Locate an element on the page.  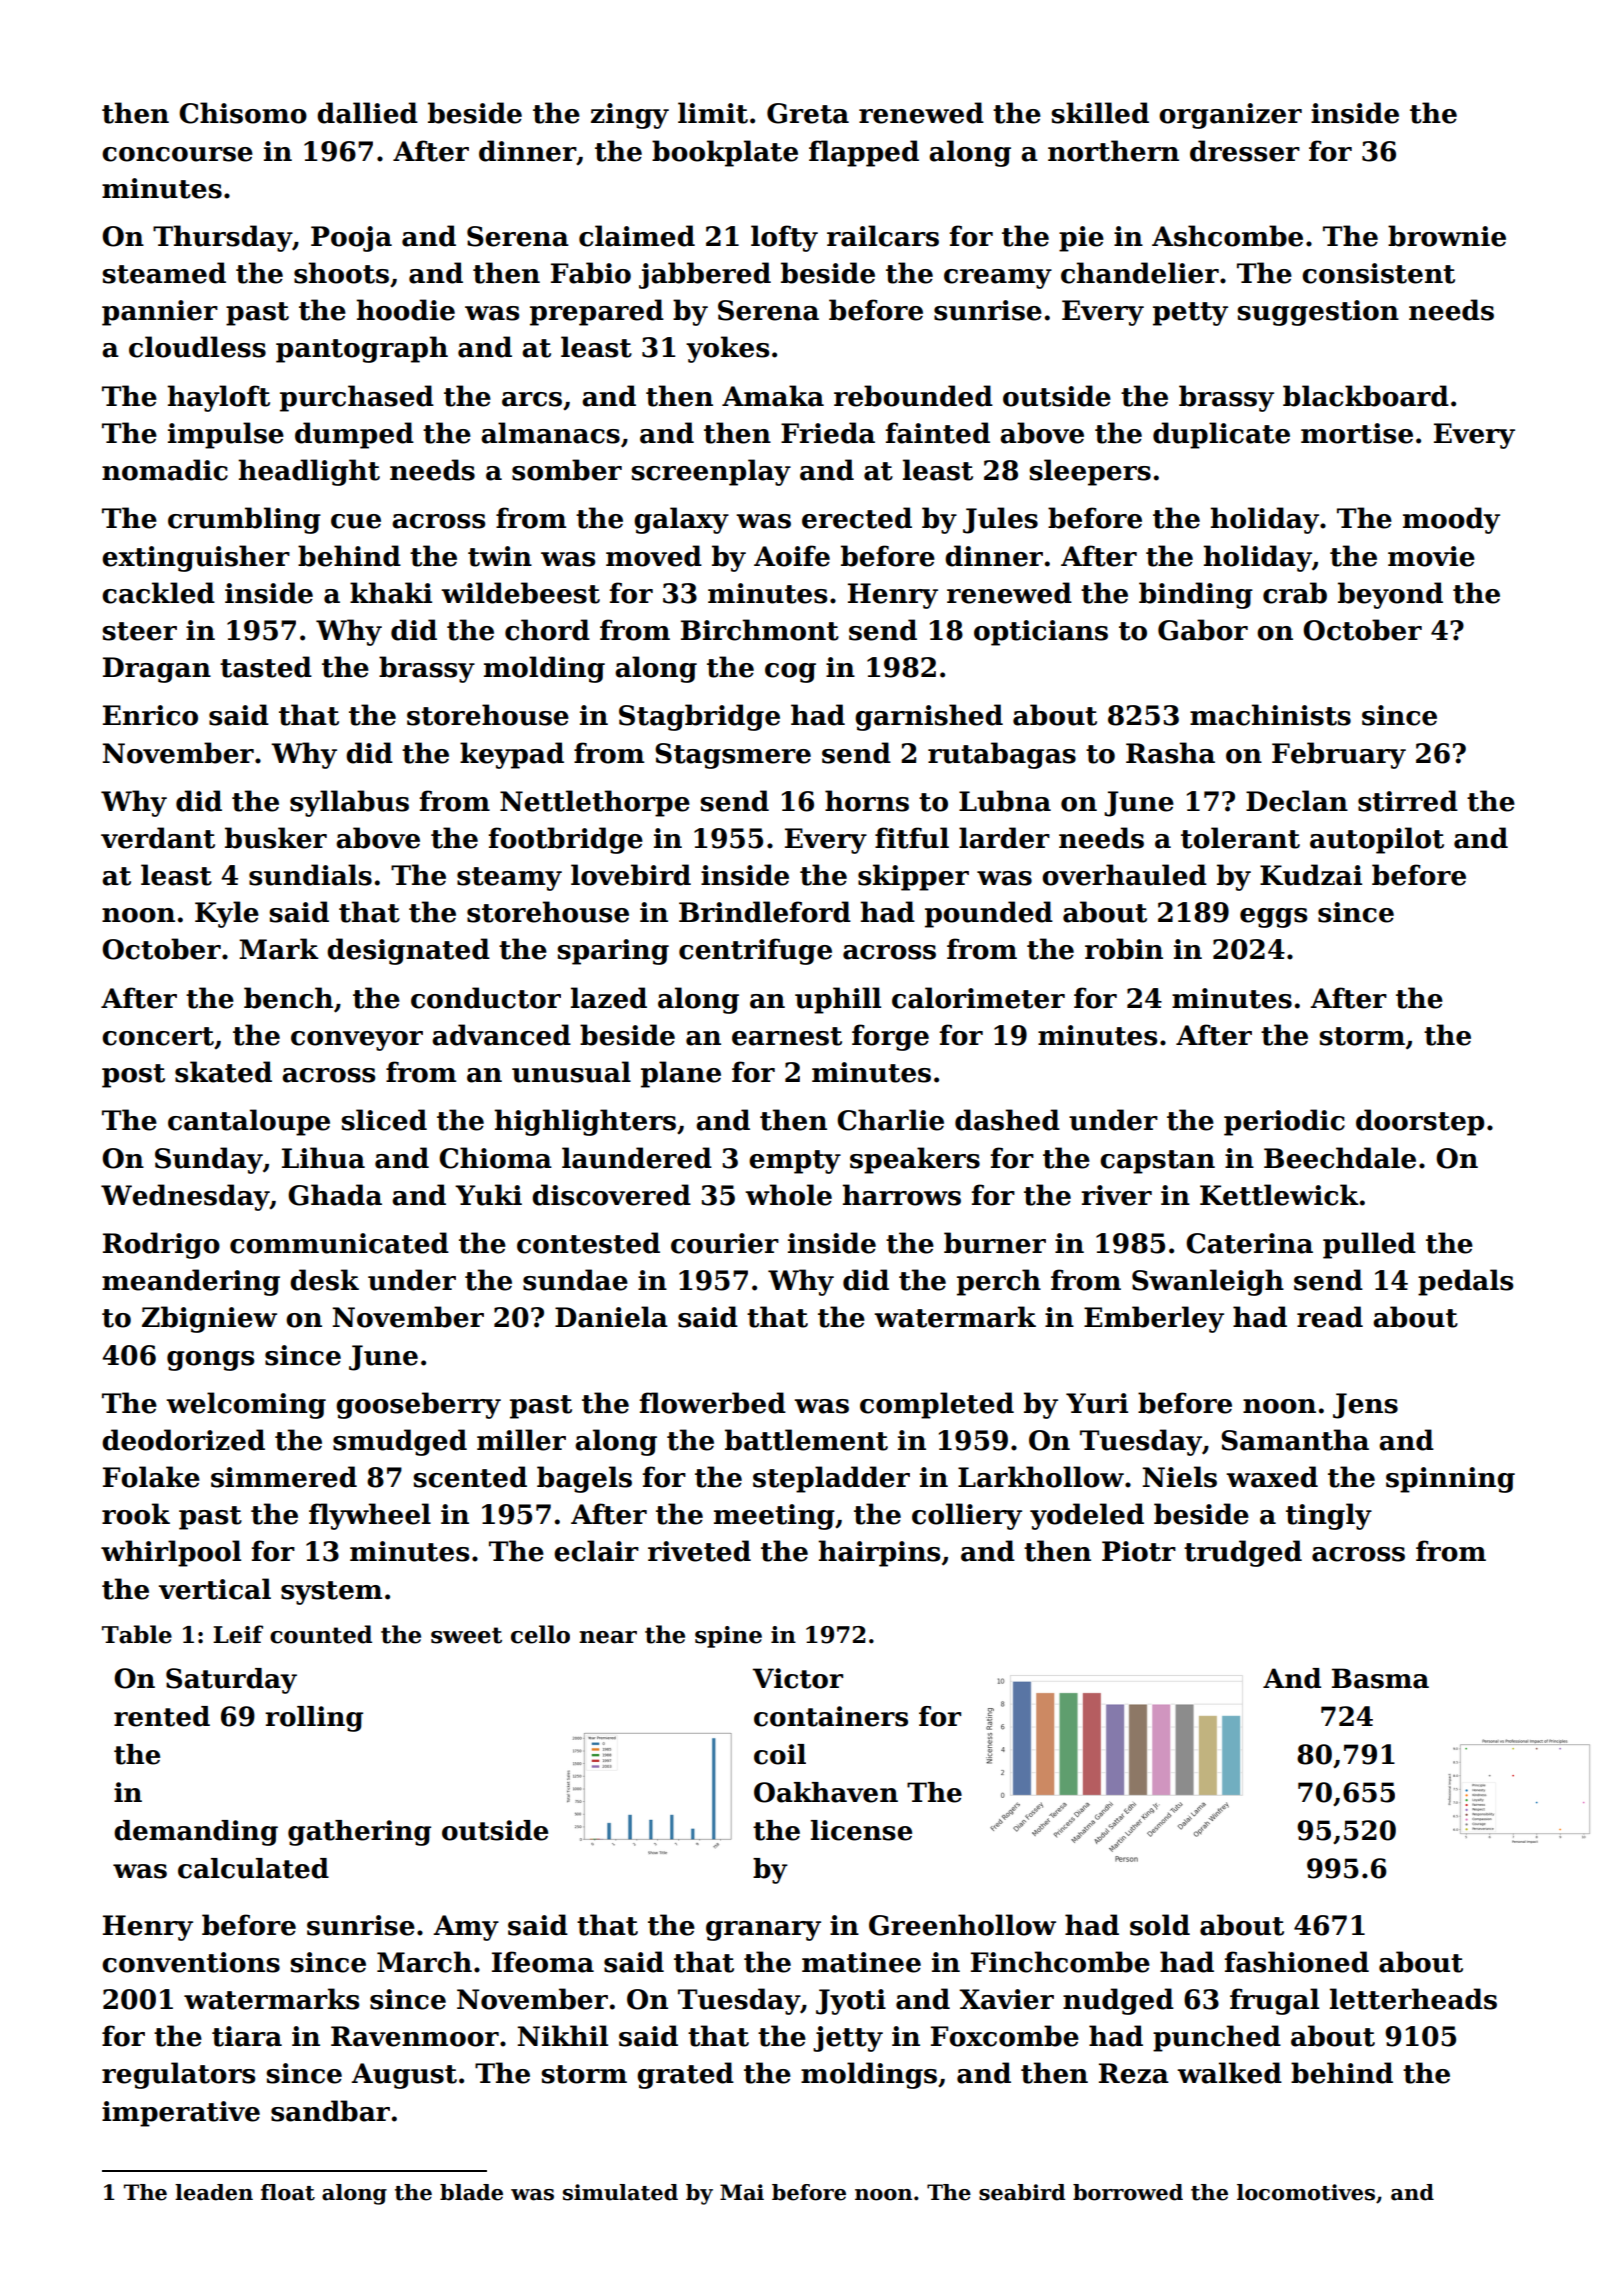
leaden is located at coordinates (214, 2192).
